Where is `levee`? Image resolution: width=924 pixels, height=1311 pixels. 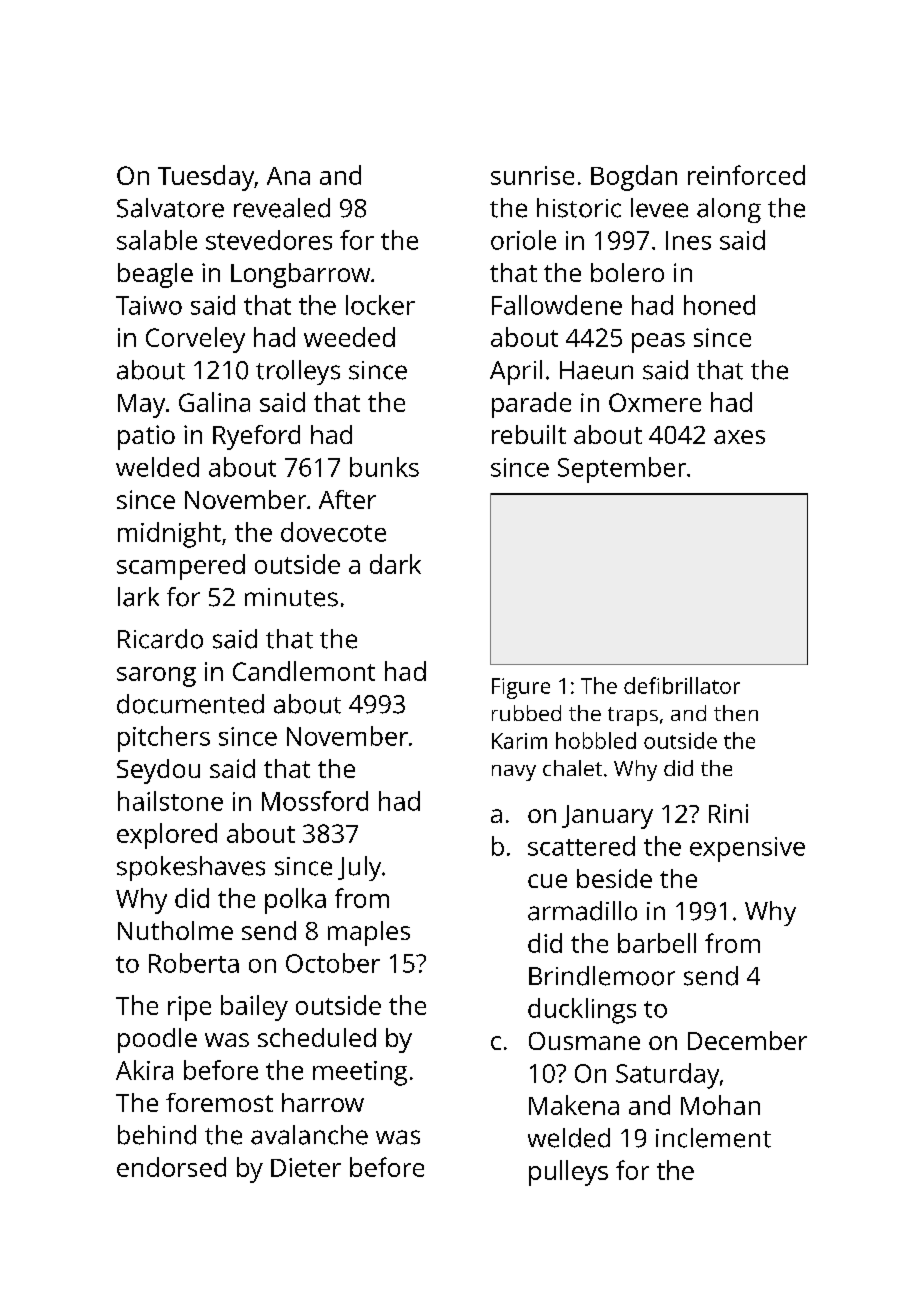
levee is located at coordinates (659, 208).
